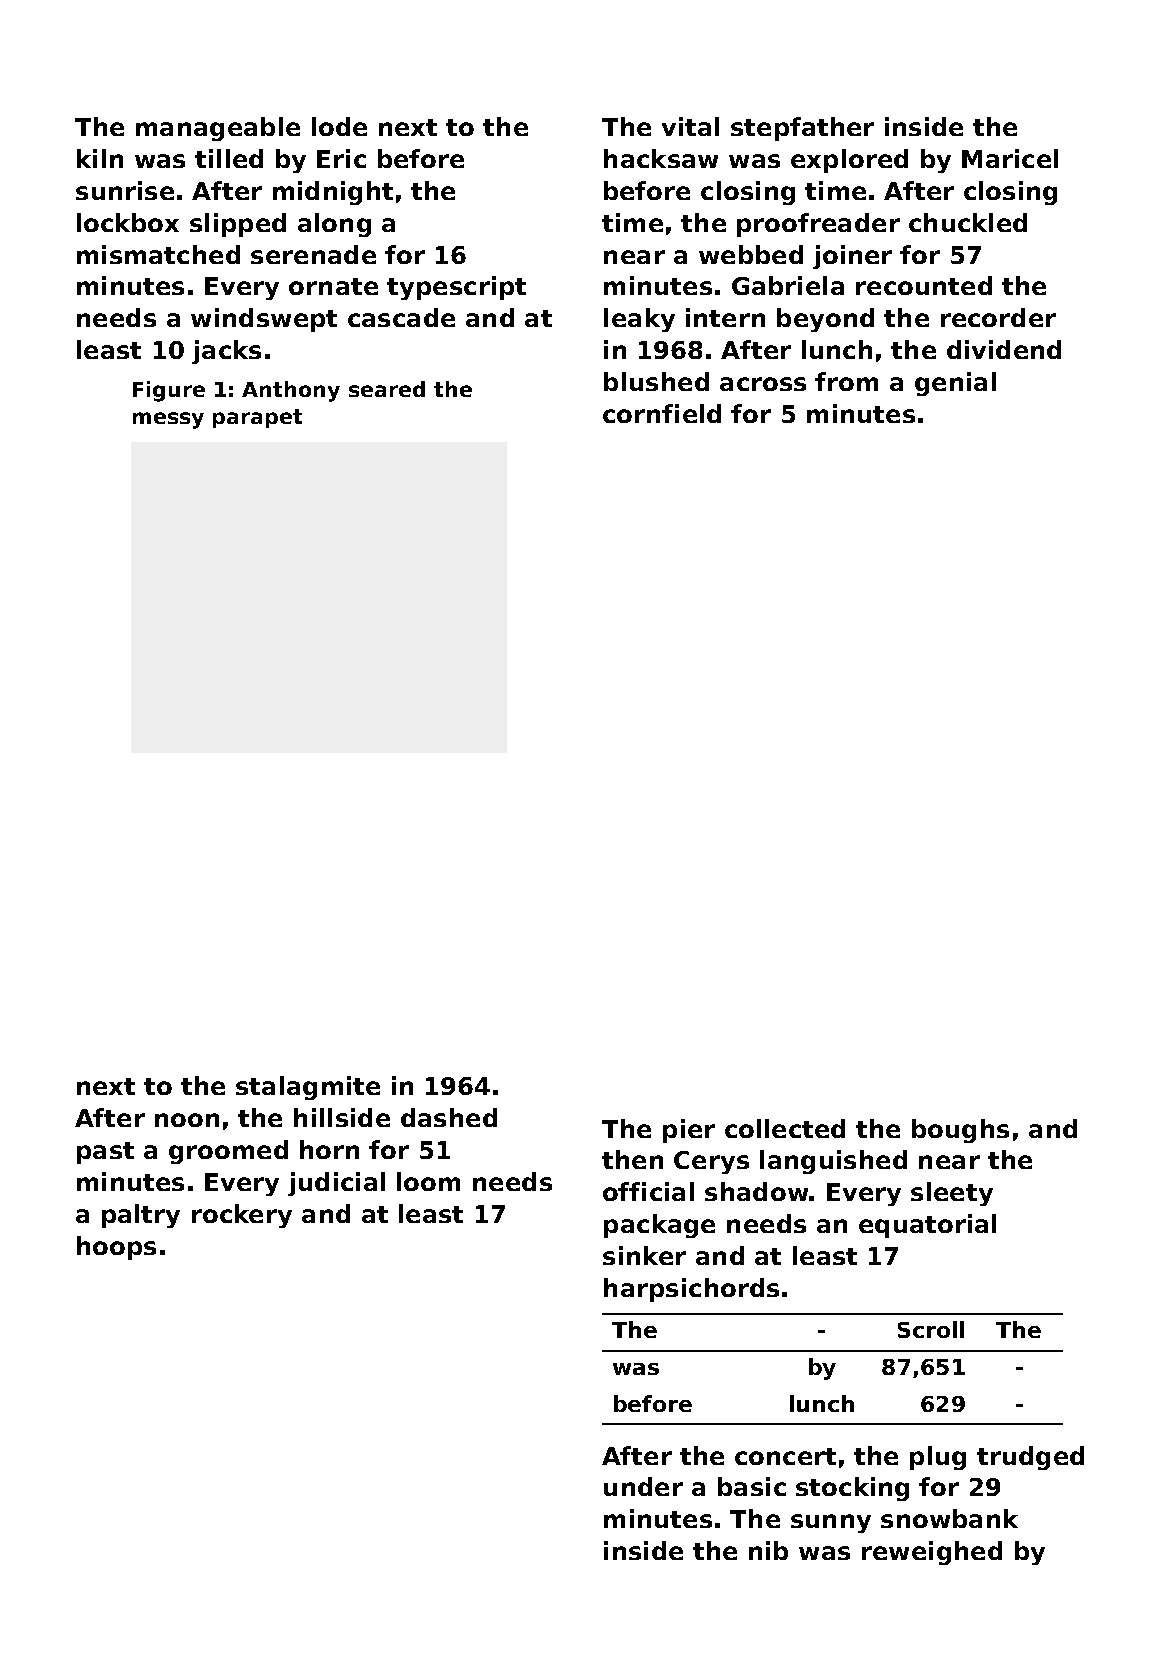  Describe the element at coordinates (187, 1120) in the document. I see `noon` at that location.
